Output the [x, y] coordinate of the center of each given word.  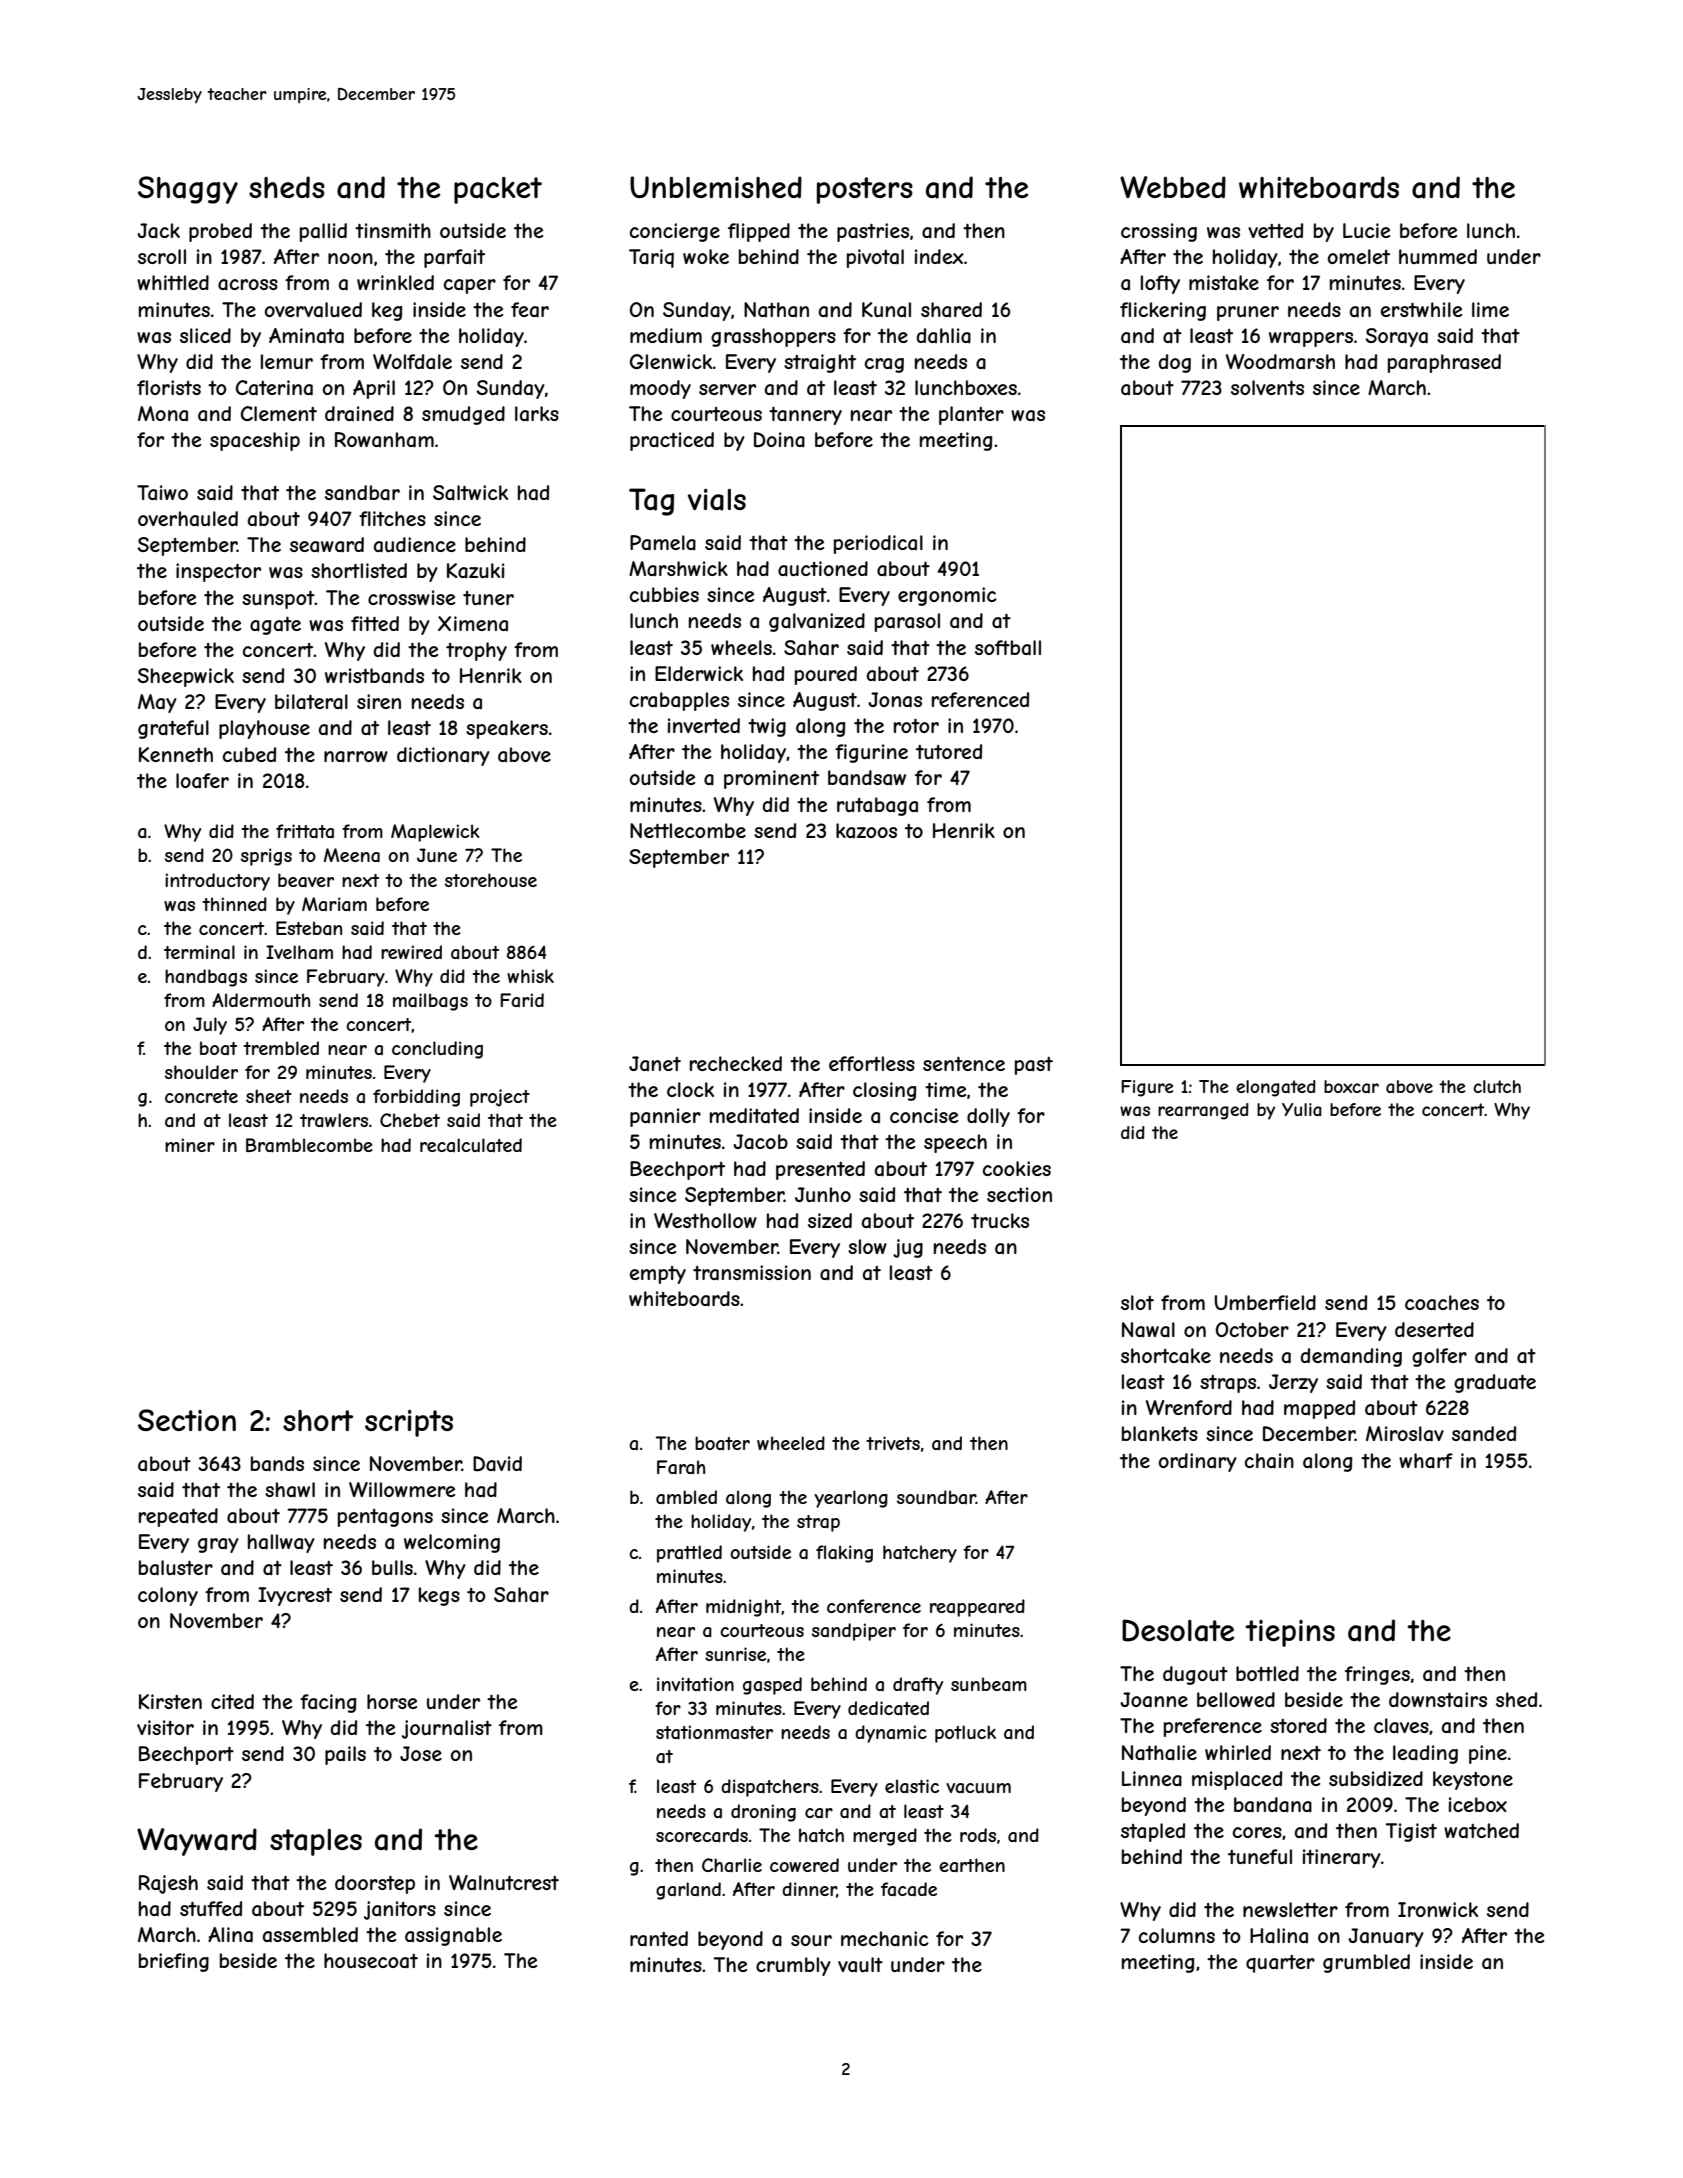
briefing [174, 1962]
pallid [323, 232]
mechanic [885, 1939]
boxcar [1351, 1086]
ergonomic [947, 596]
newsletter [1290, 1909]
